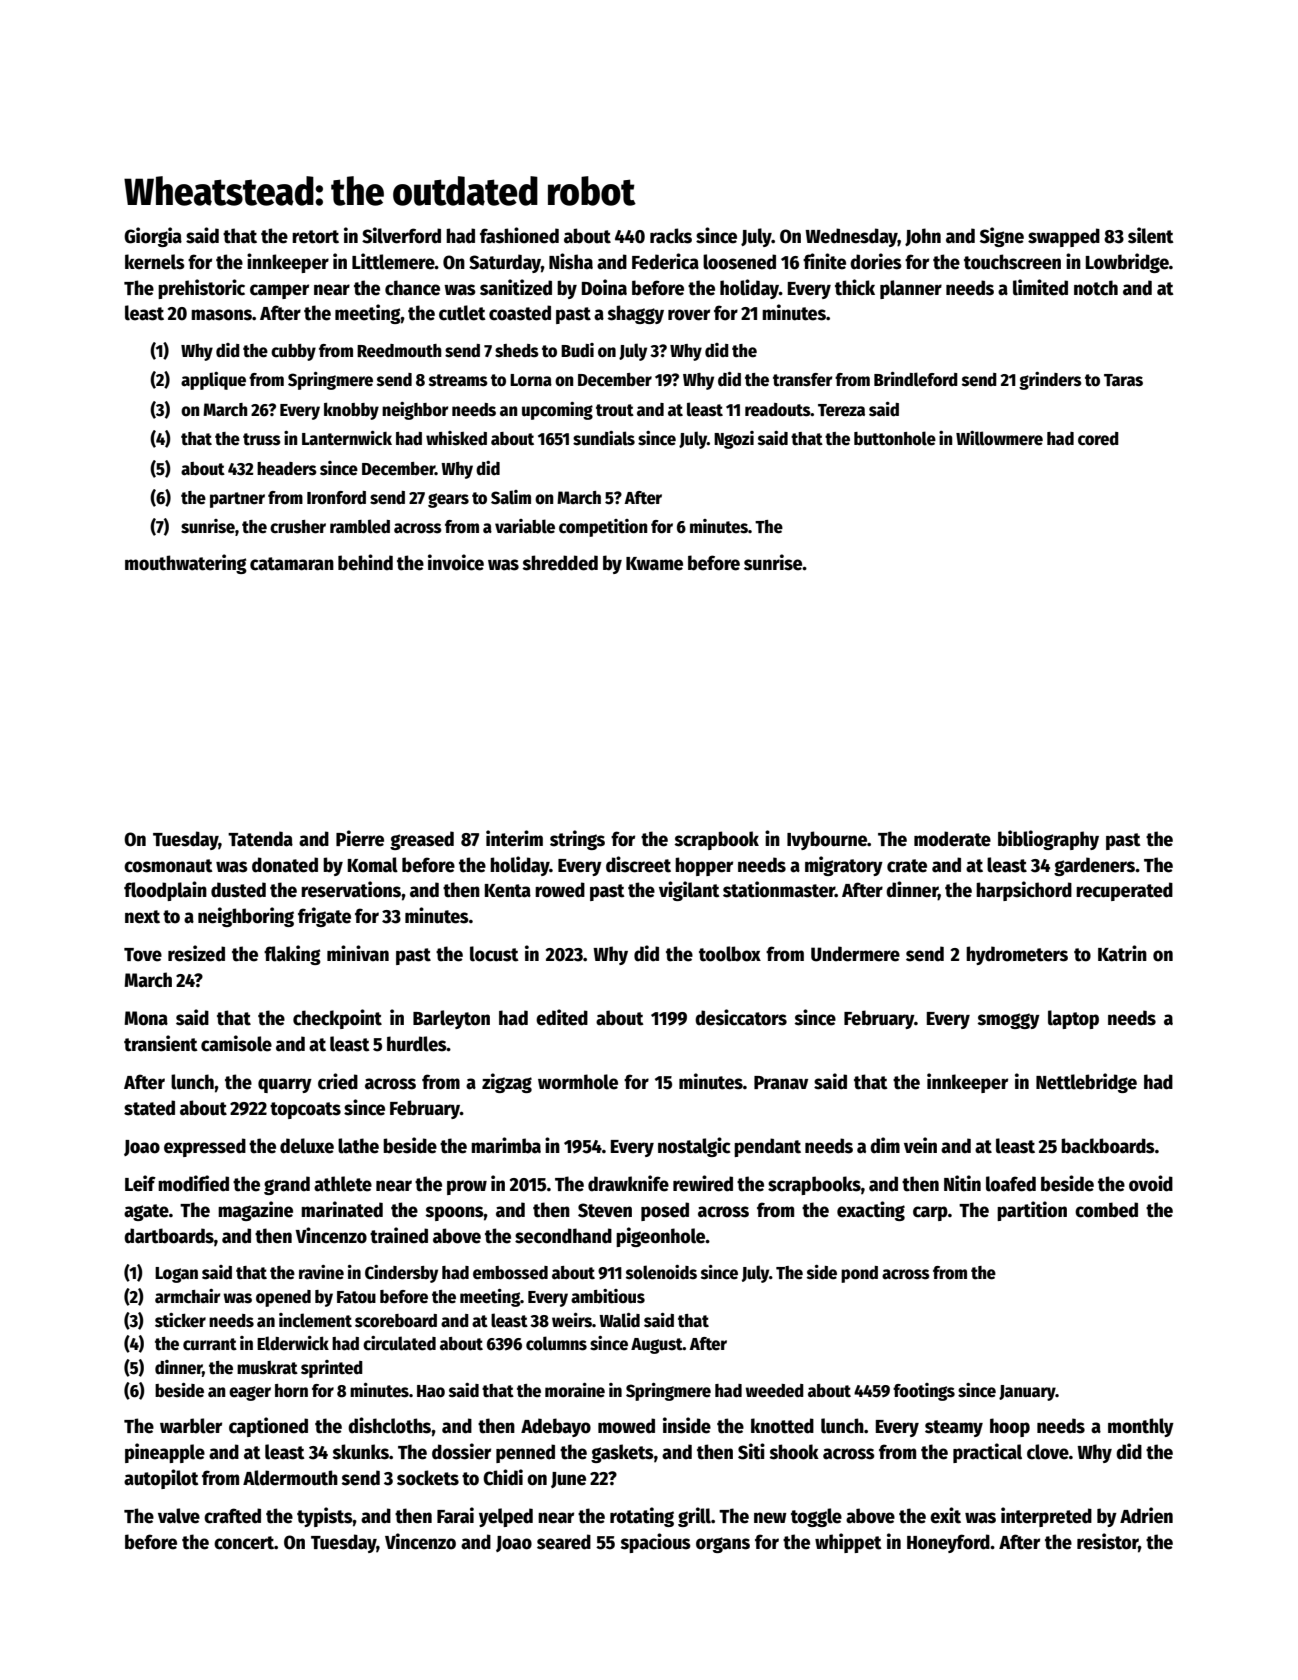 Image resolution: width=1298 pixels, height=1680 pixels. Describe the element at coordinates (1086, 1083) in the screenshot. I see `Nettlebridge` at that location.
